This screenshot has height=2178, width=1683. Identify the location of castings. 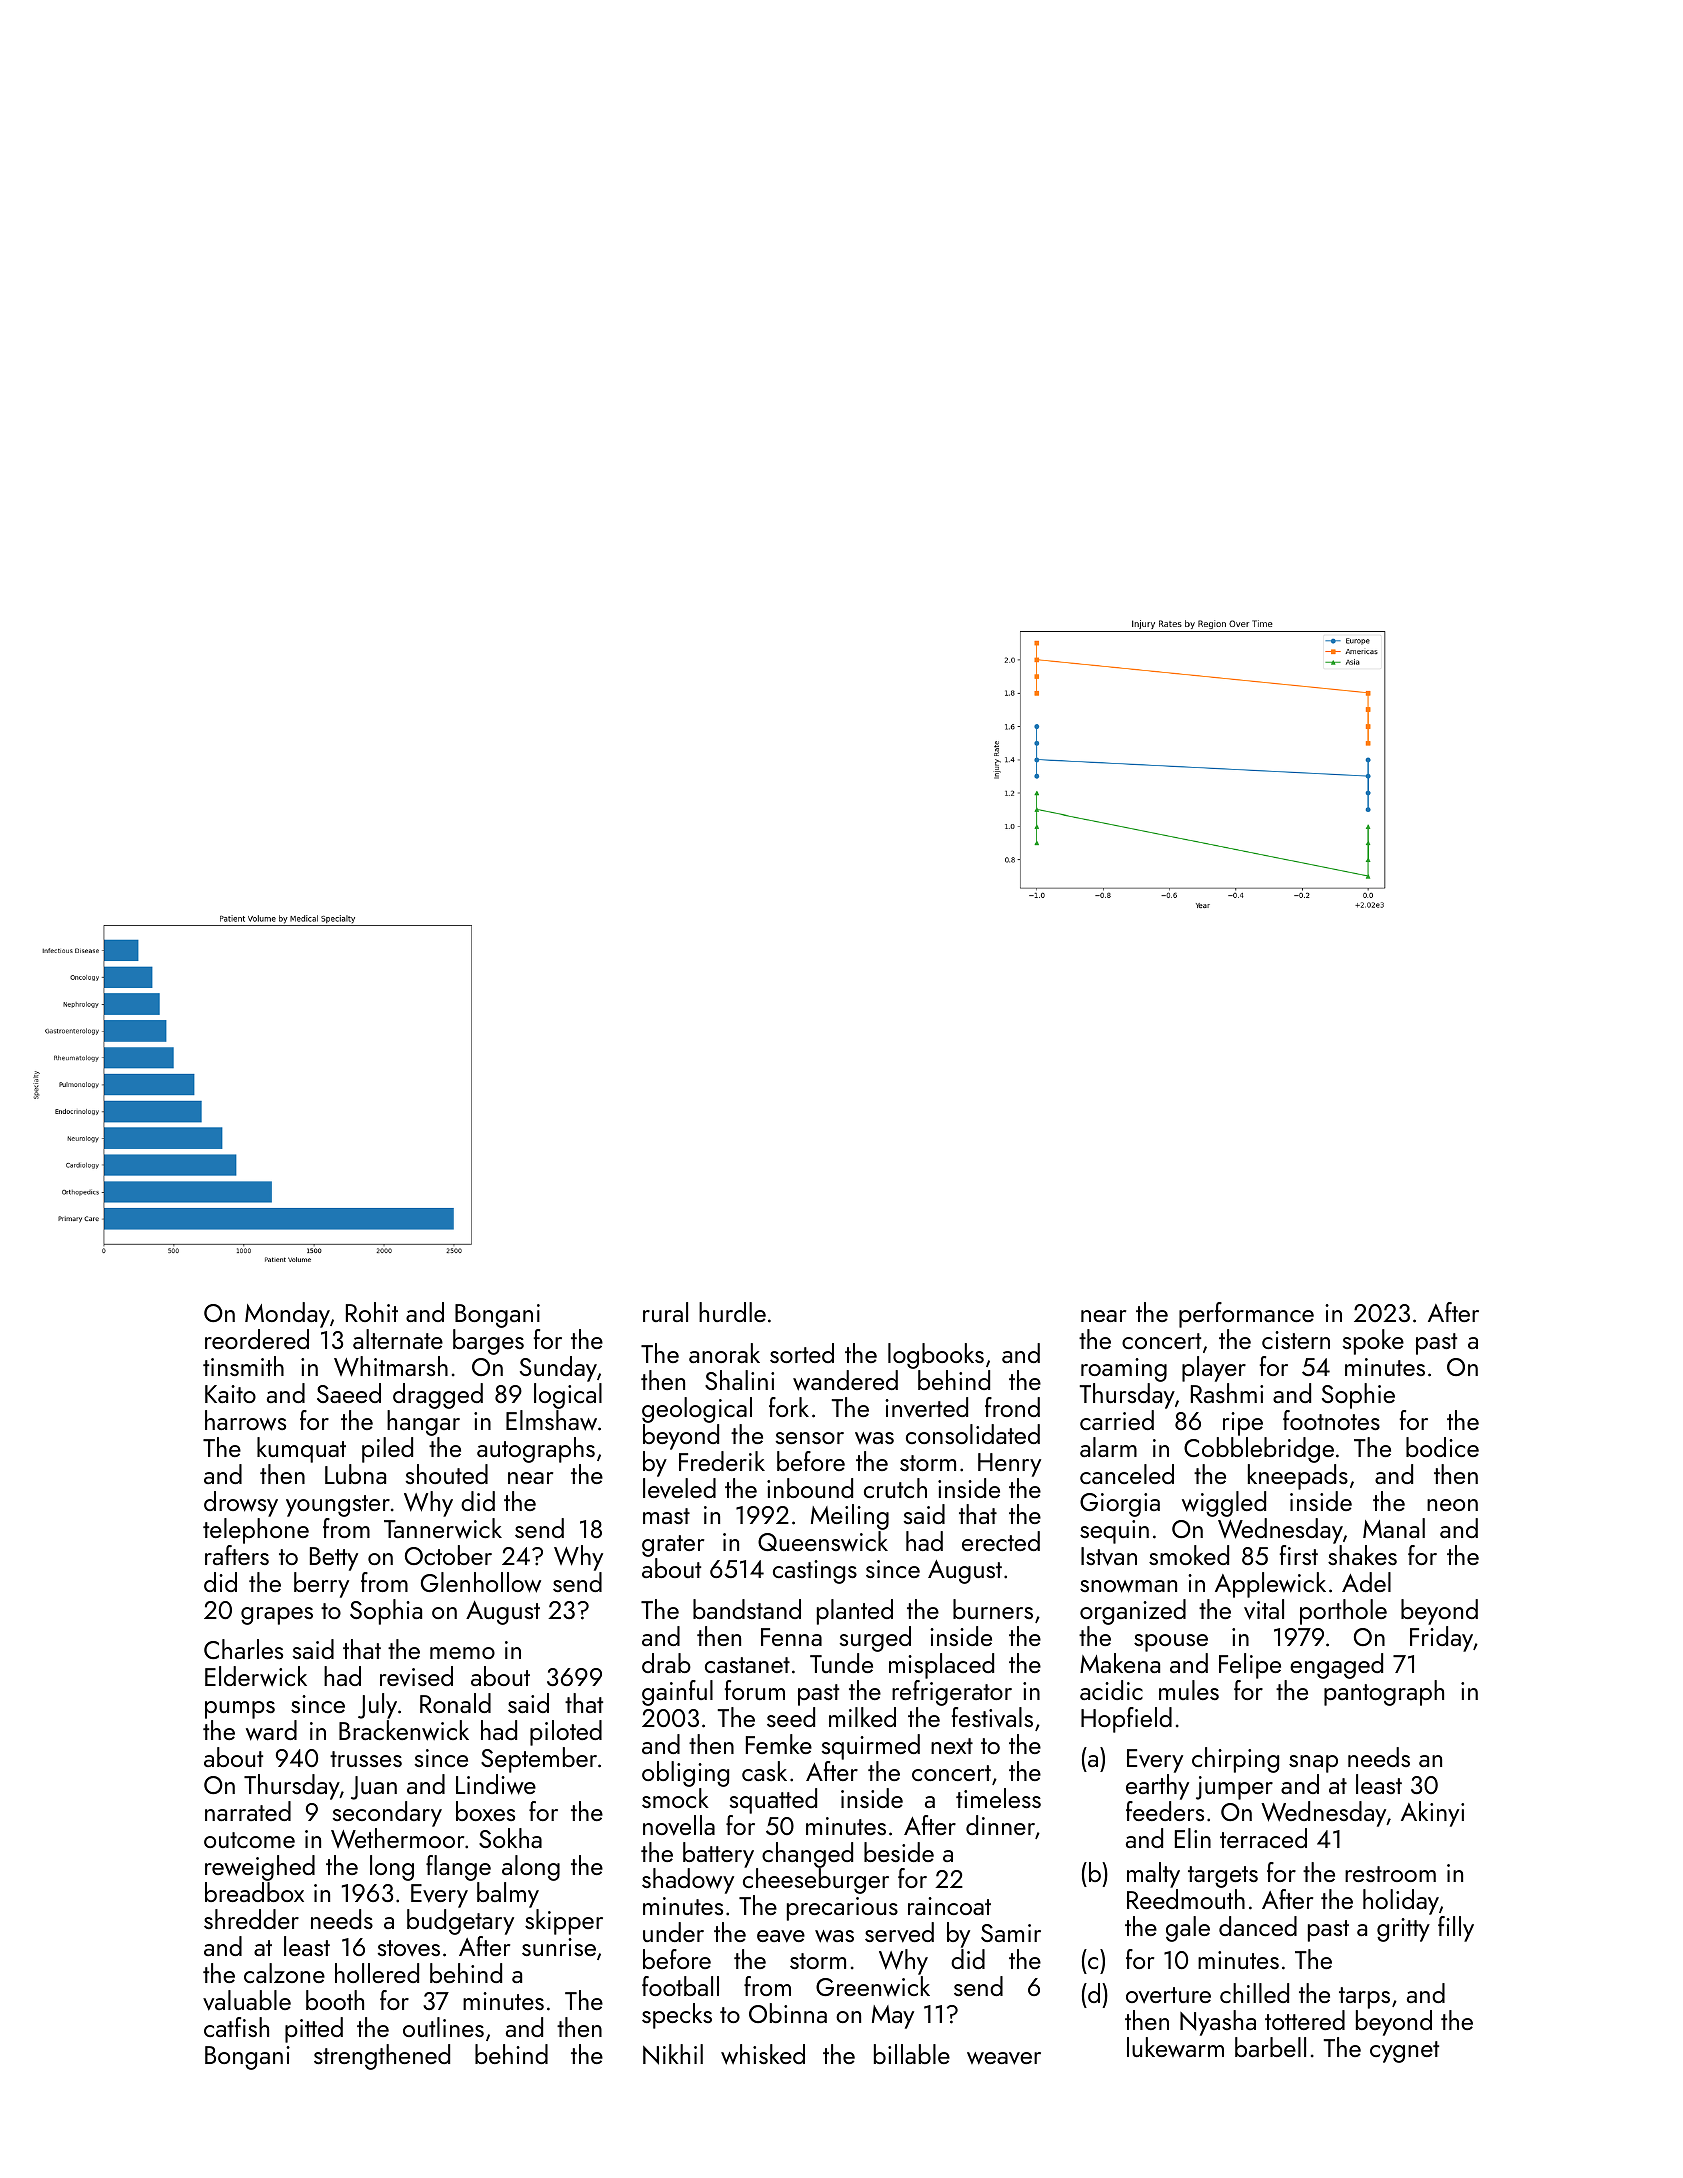
(815, 1572).
